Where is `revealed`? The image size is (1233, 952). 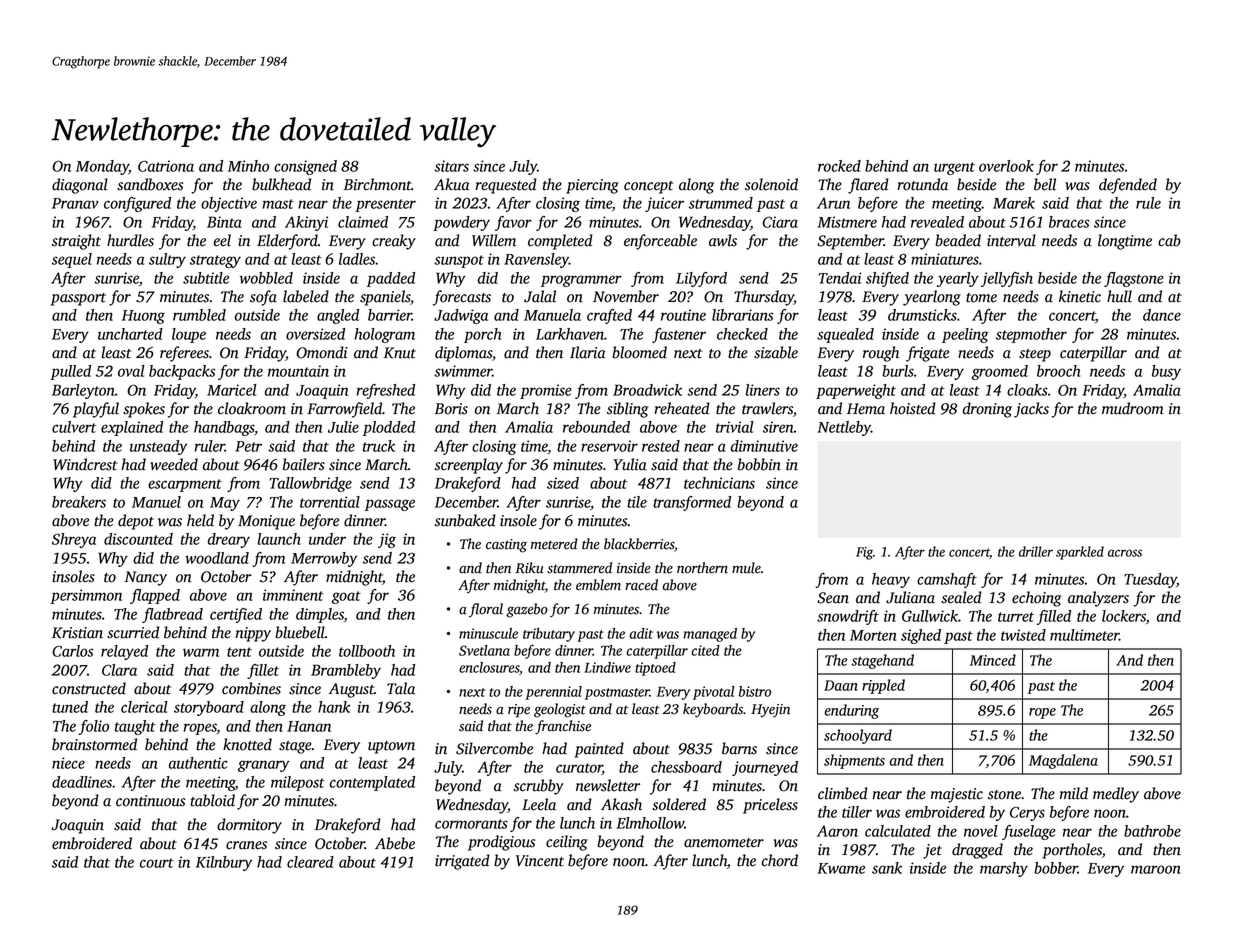
revealed is located at coordinates (937, 222).
